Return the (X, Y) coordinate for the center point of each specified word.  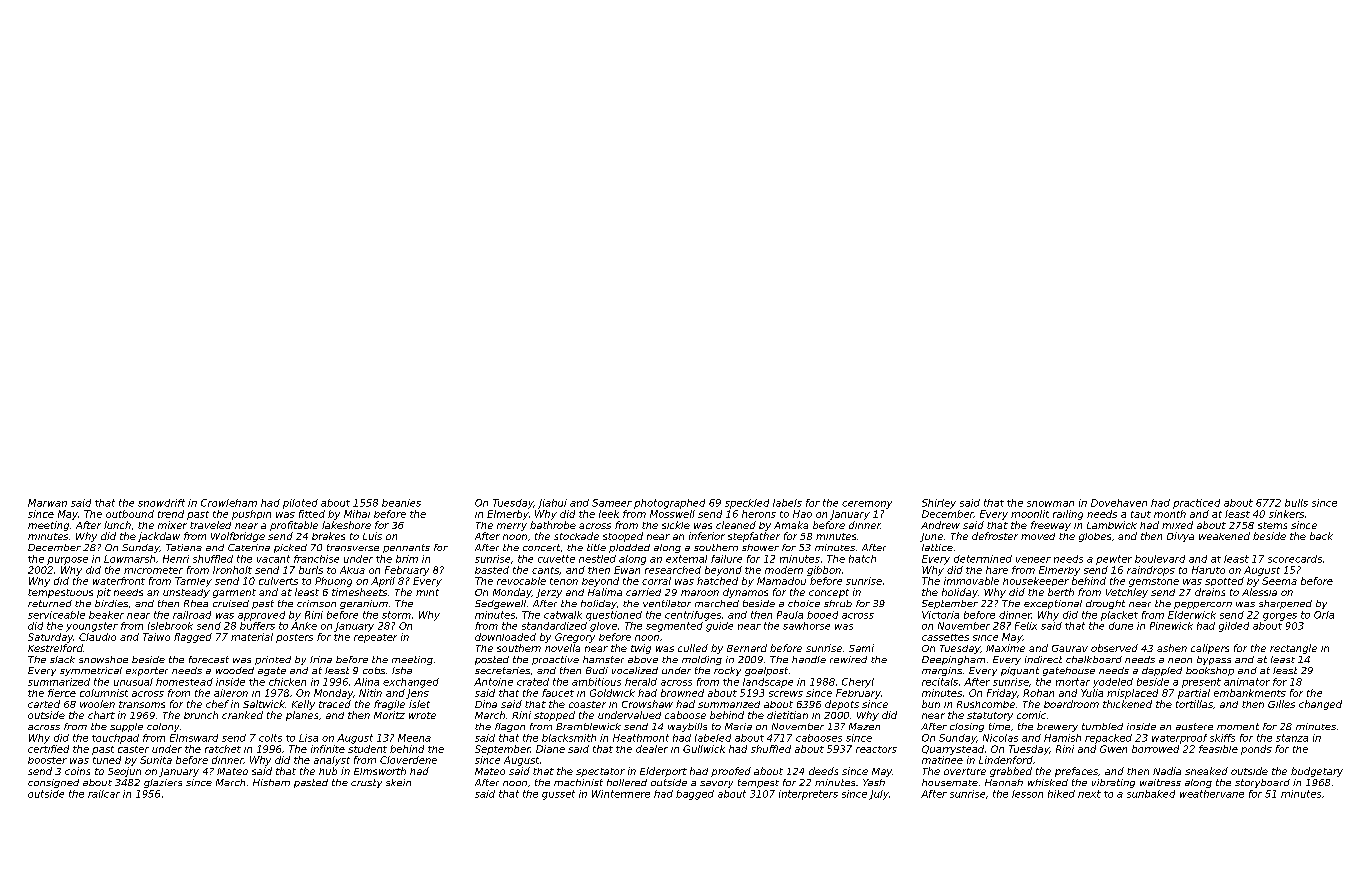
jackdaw (159, 537)
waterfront (119, 581)
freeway (1051, 526)
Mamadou (781, 581)
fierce (62, 693)
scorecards (1295, 559)
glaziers (163, 783)
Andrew (940, 525)
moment (1238, 726)
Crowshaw (647, 704)
